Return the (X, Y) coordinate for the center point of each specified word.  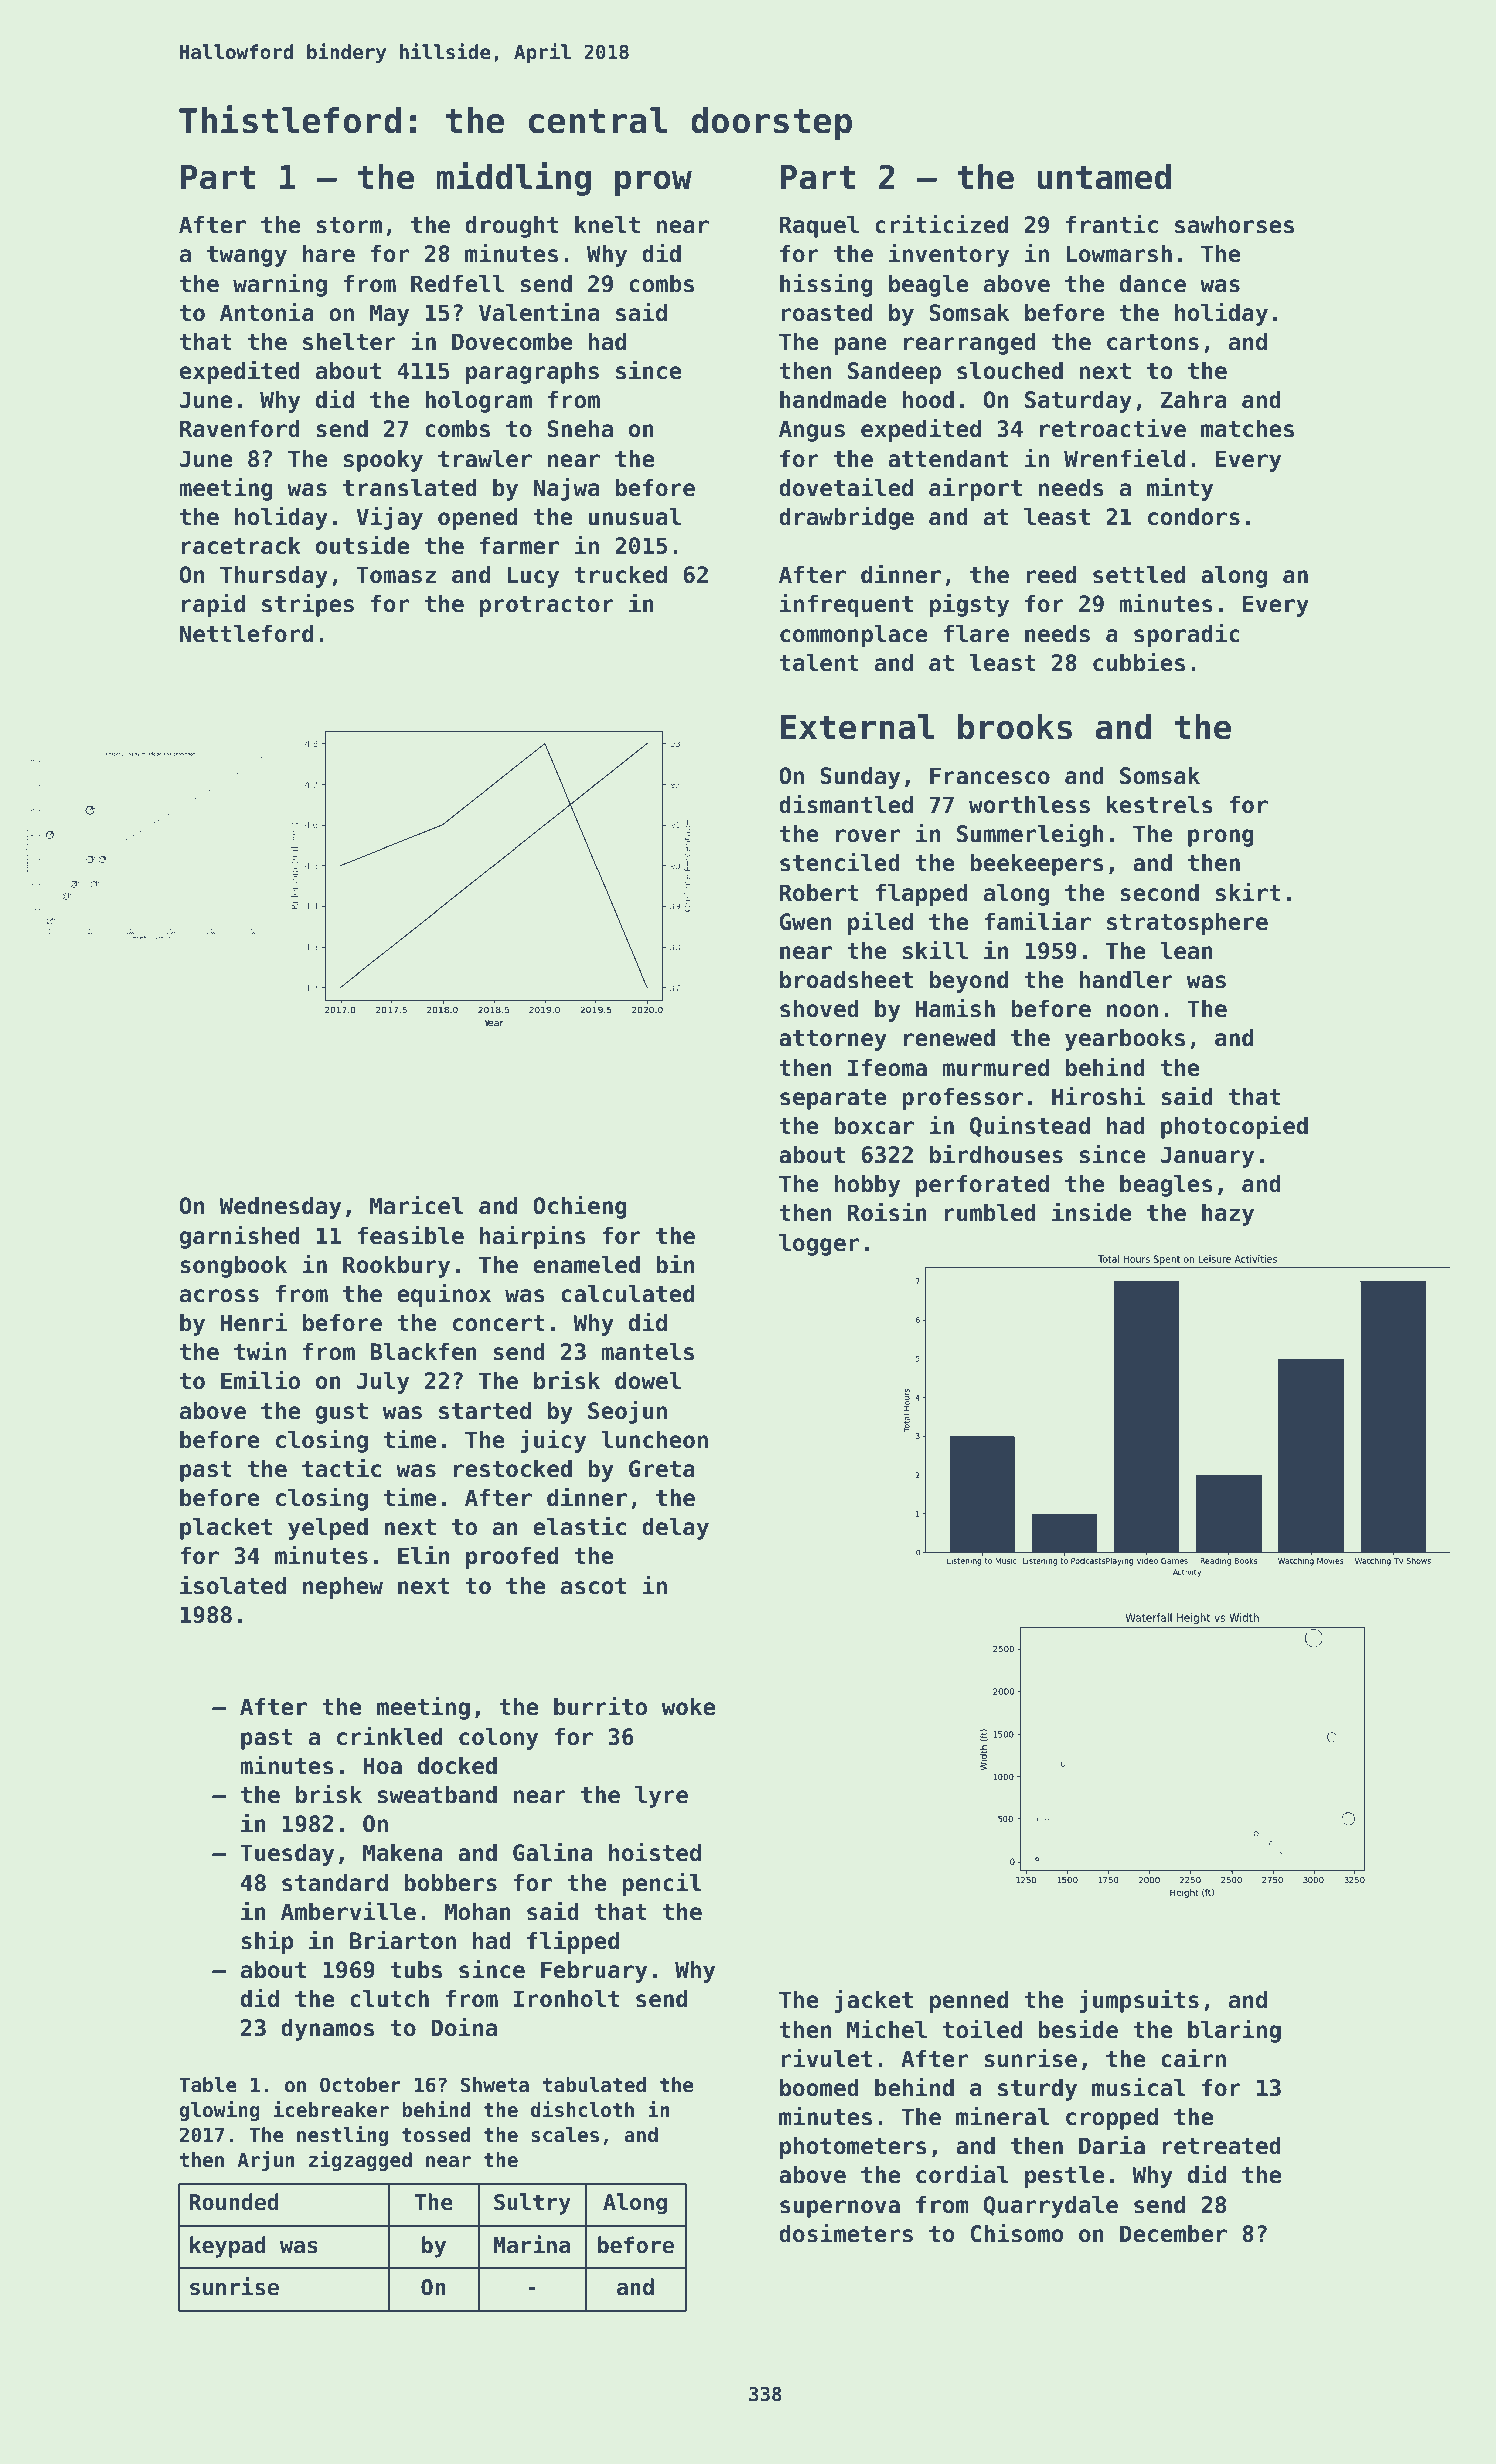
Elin (423, 1554)
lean (1186, 951)
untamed (1104, 177)
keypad (227, 2247)
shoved (819, 1009)
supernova (840, 2209)
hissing (826, 285)
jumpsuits (1139, 2001)
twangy (247, 256)
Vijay (389, 518)
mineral (1002, 2116)
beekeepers (1037, 865)
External (858, 727)
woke (688, 1707)
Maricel (416, 1205)
